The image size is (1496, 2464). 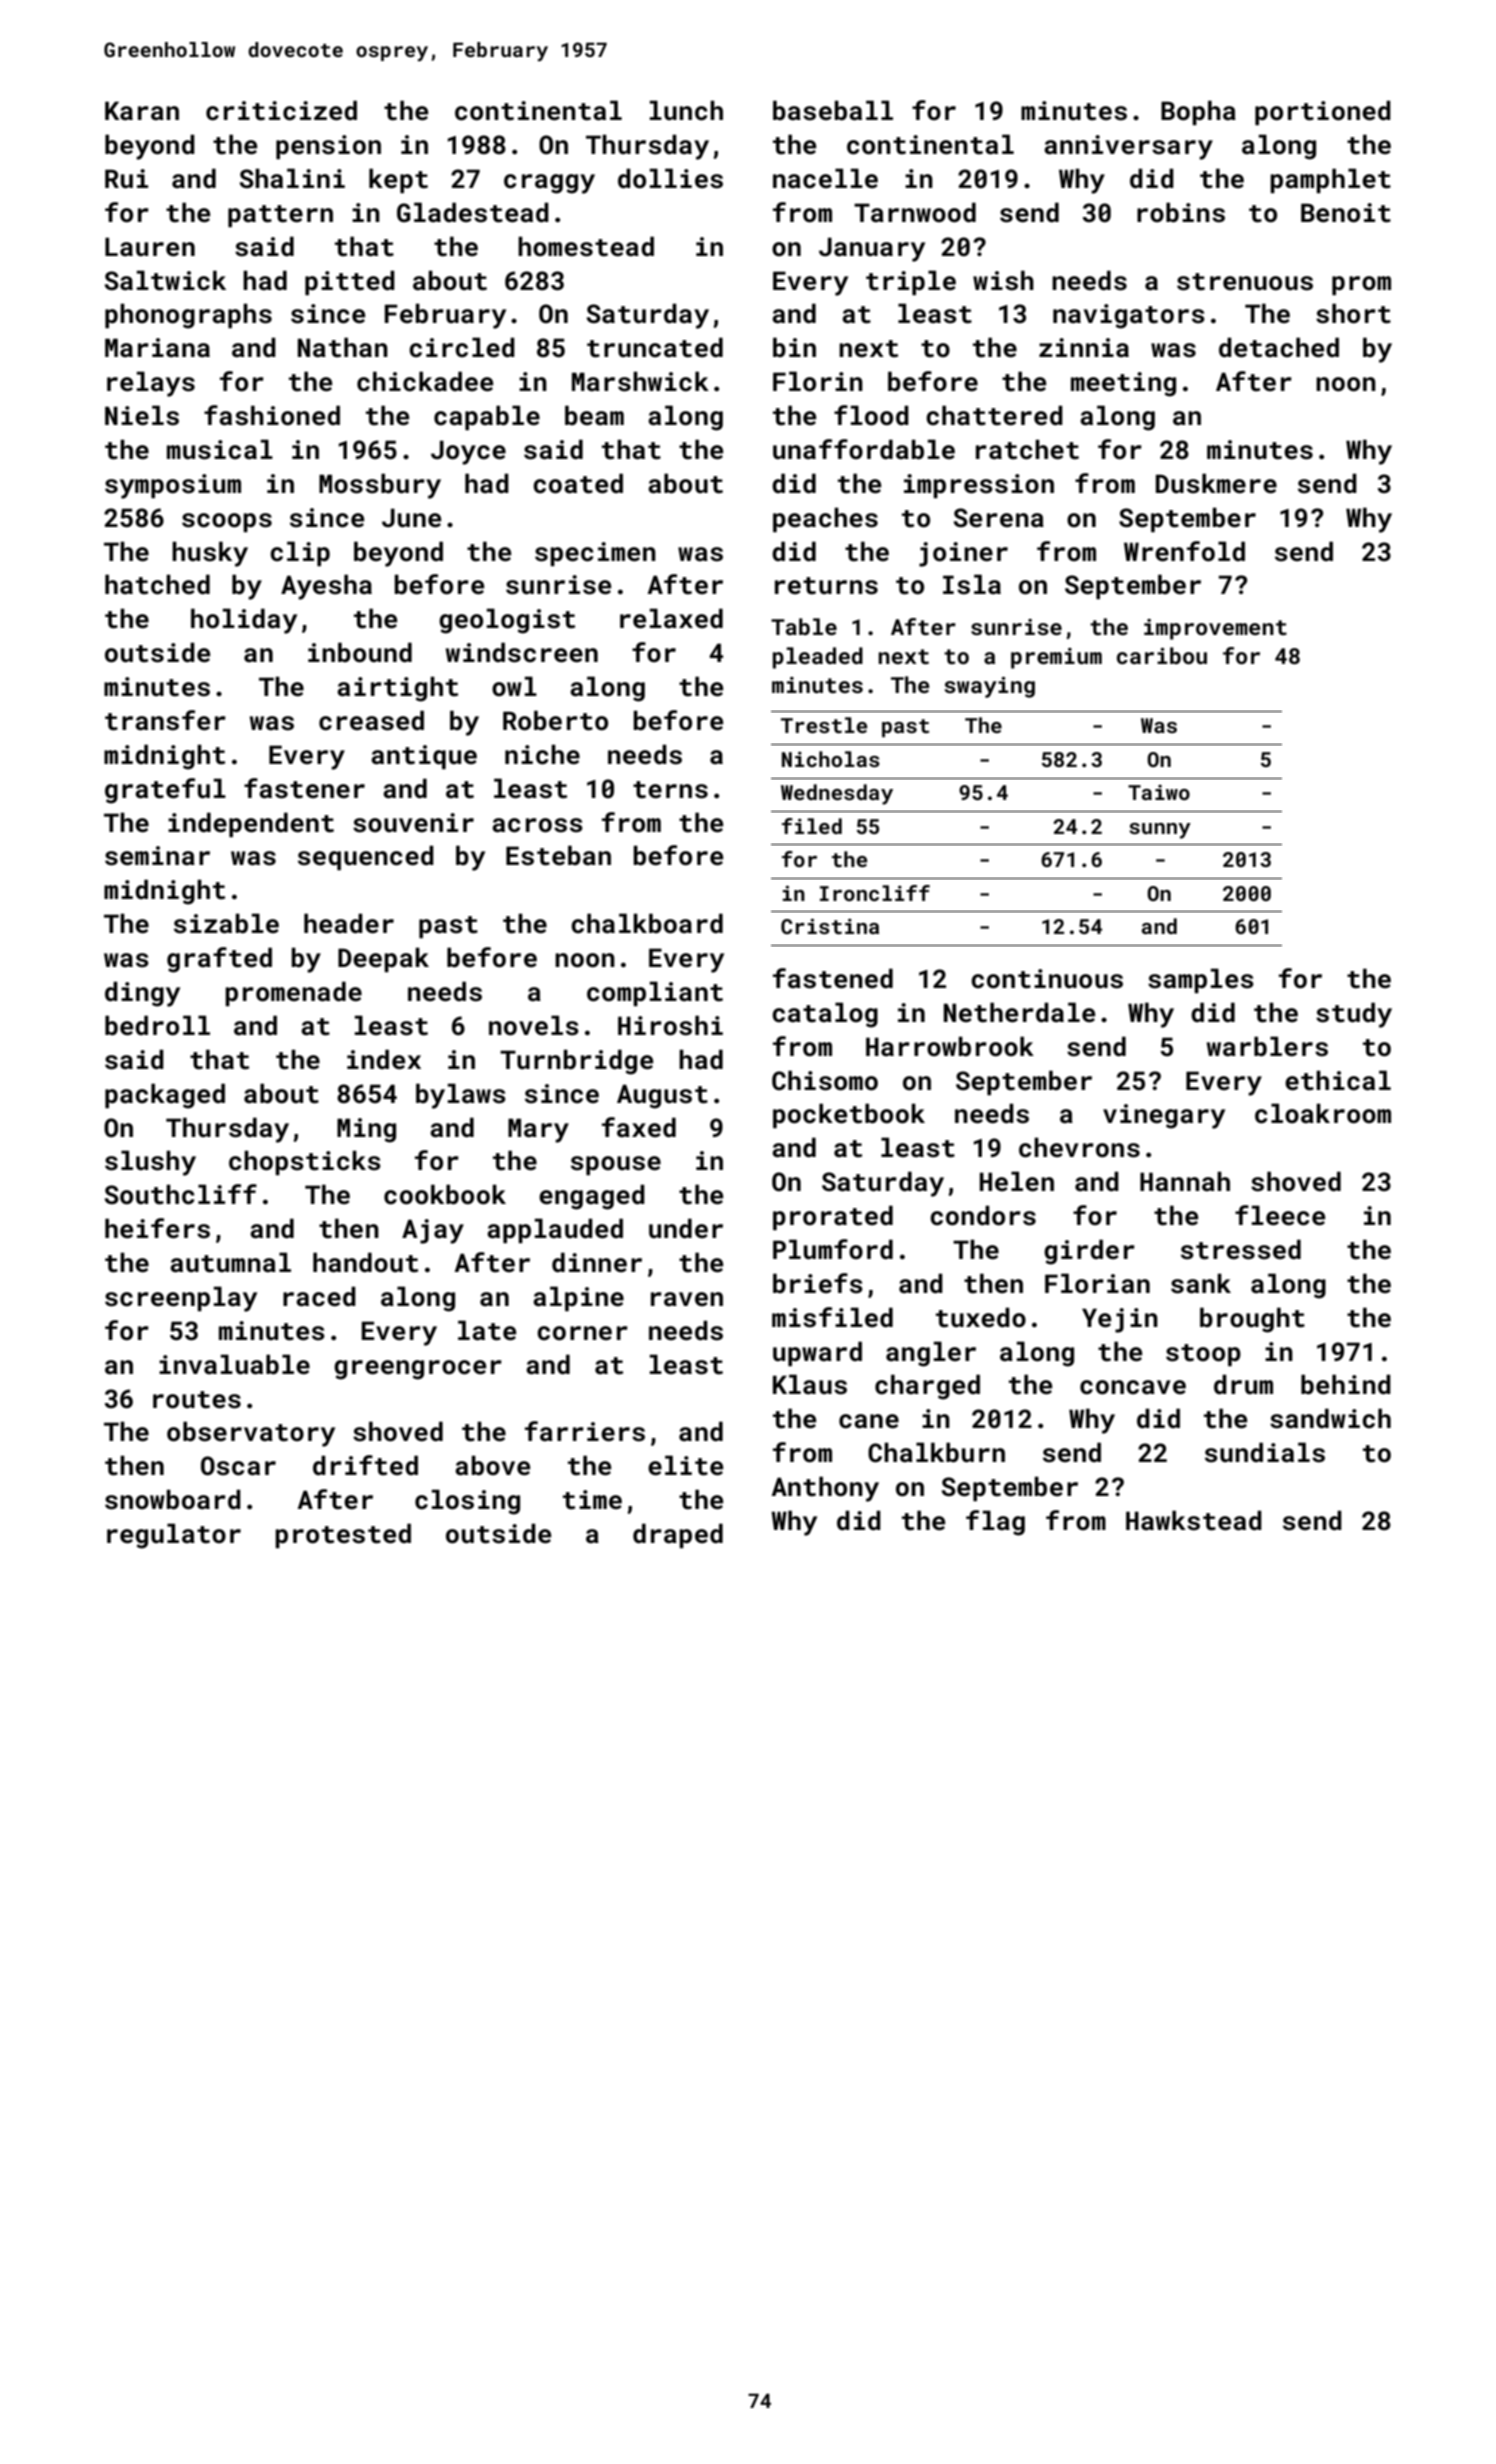 What do you see at coordinates (830, 926) in the screenshot?
I see `Cristina` at bounding box center [830, 926].
